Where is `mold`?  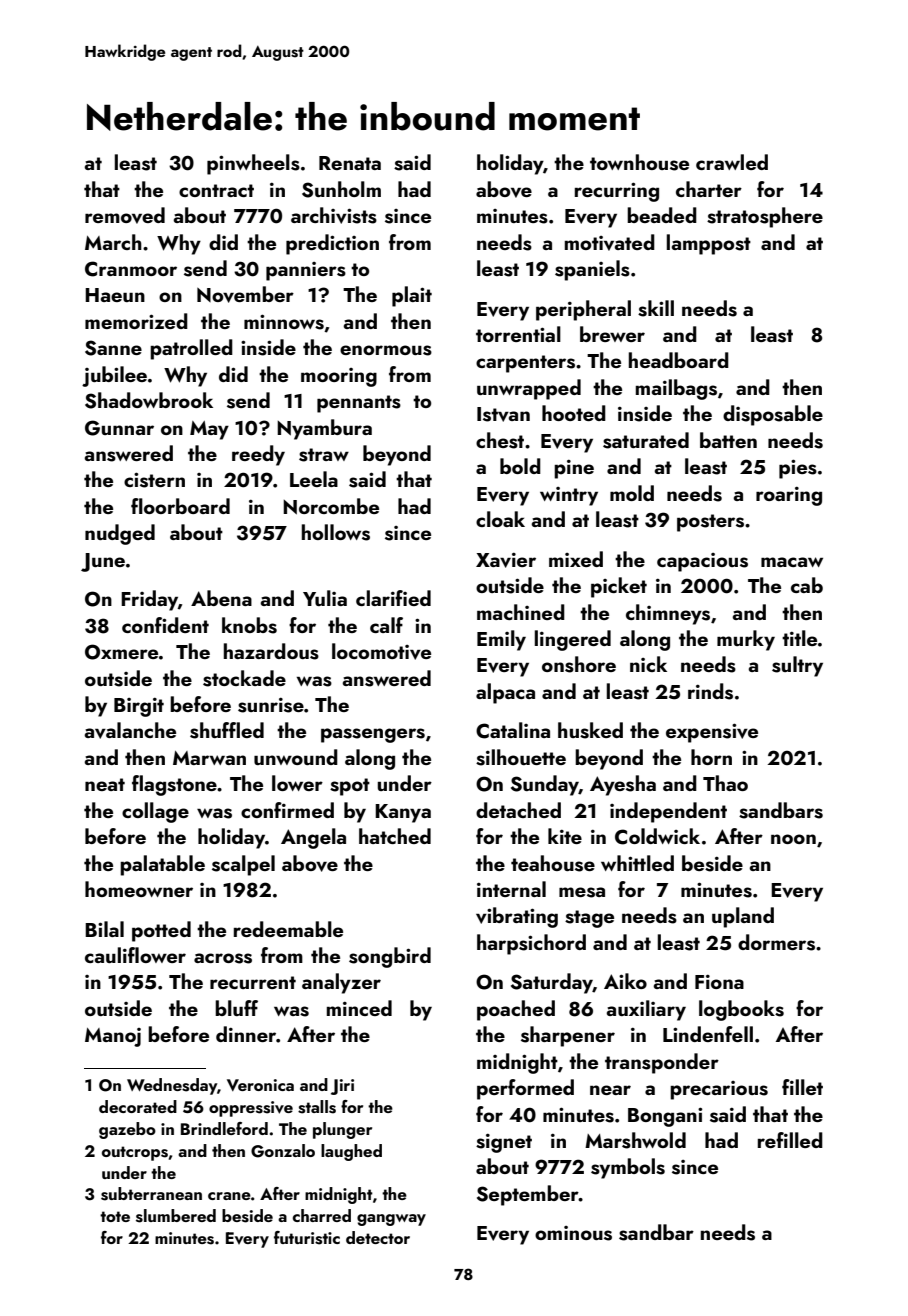 mold is located at coordinates (632, 493).
